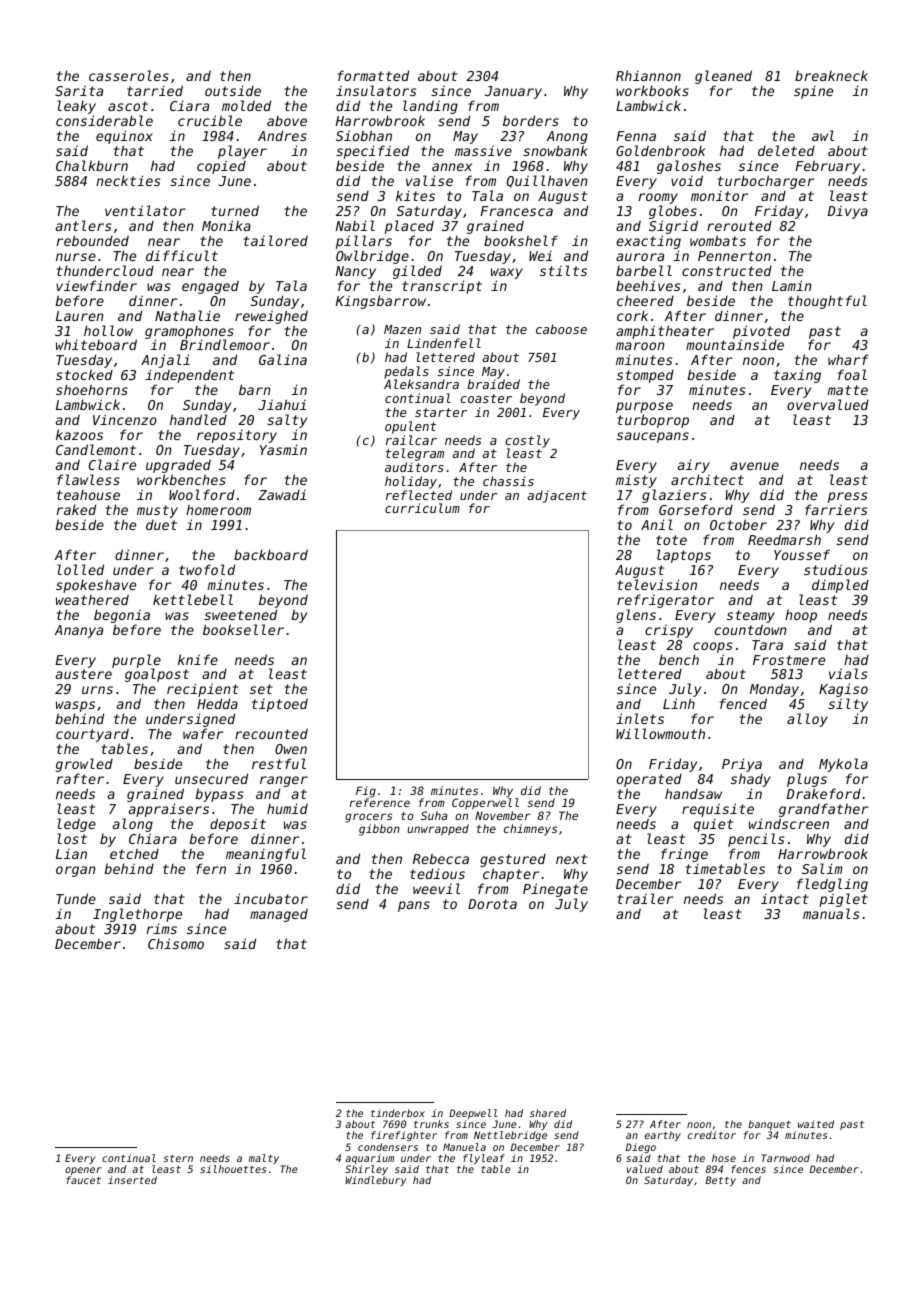 Image resolution: width=924 pixels, height=1308 pixels. I want to click on Suha, so click(434, 815).
